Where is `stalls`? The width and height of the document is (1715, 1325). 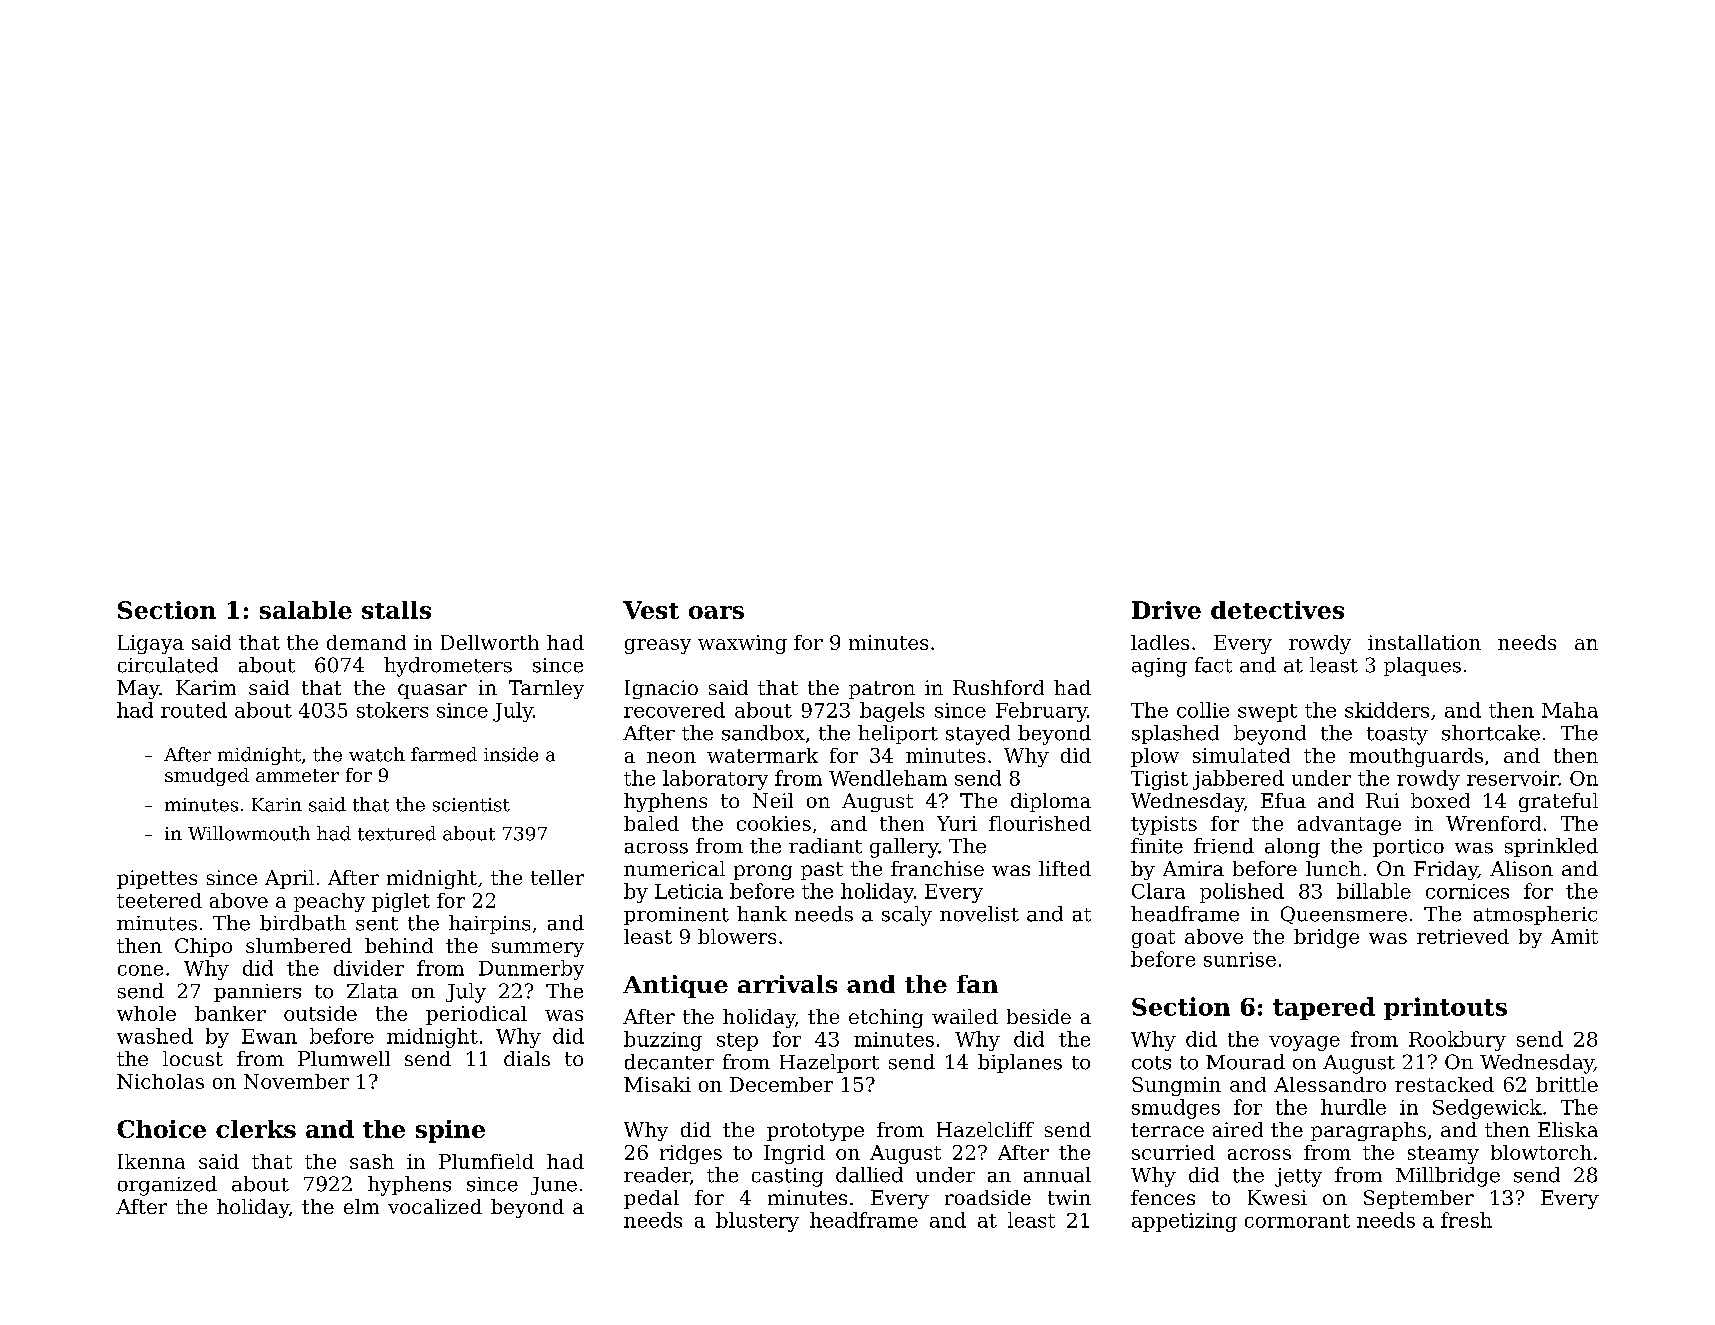
stalls is located at coordinates (396, 610).
